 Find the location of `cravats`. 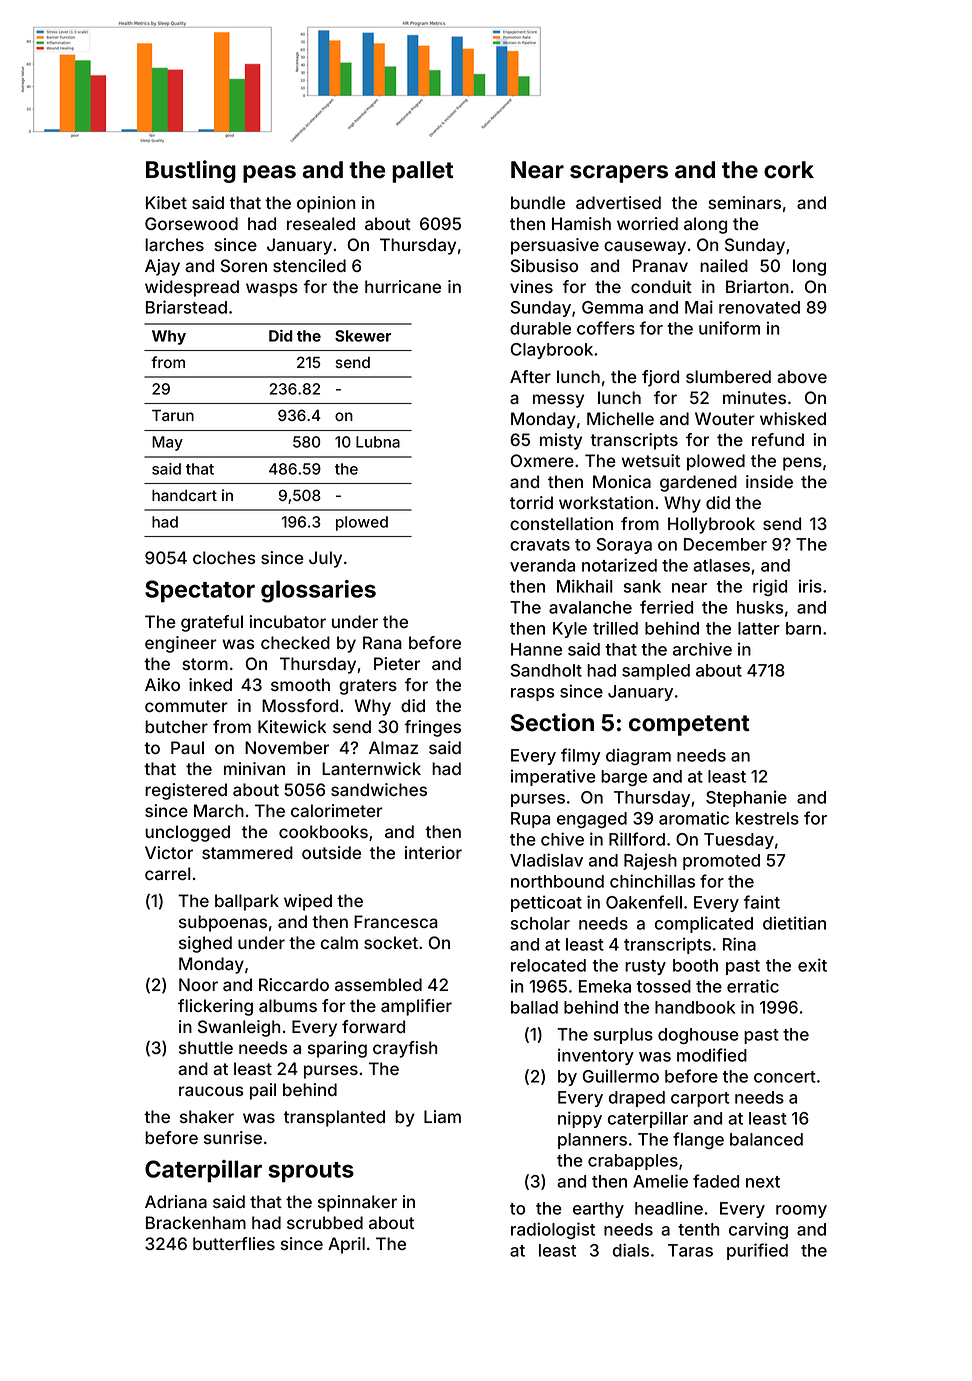

cravats is located at coordinates (540, 545).
